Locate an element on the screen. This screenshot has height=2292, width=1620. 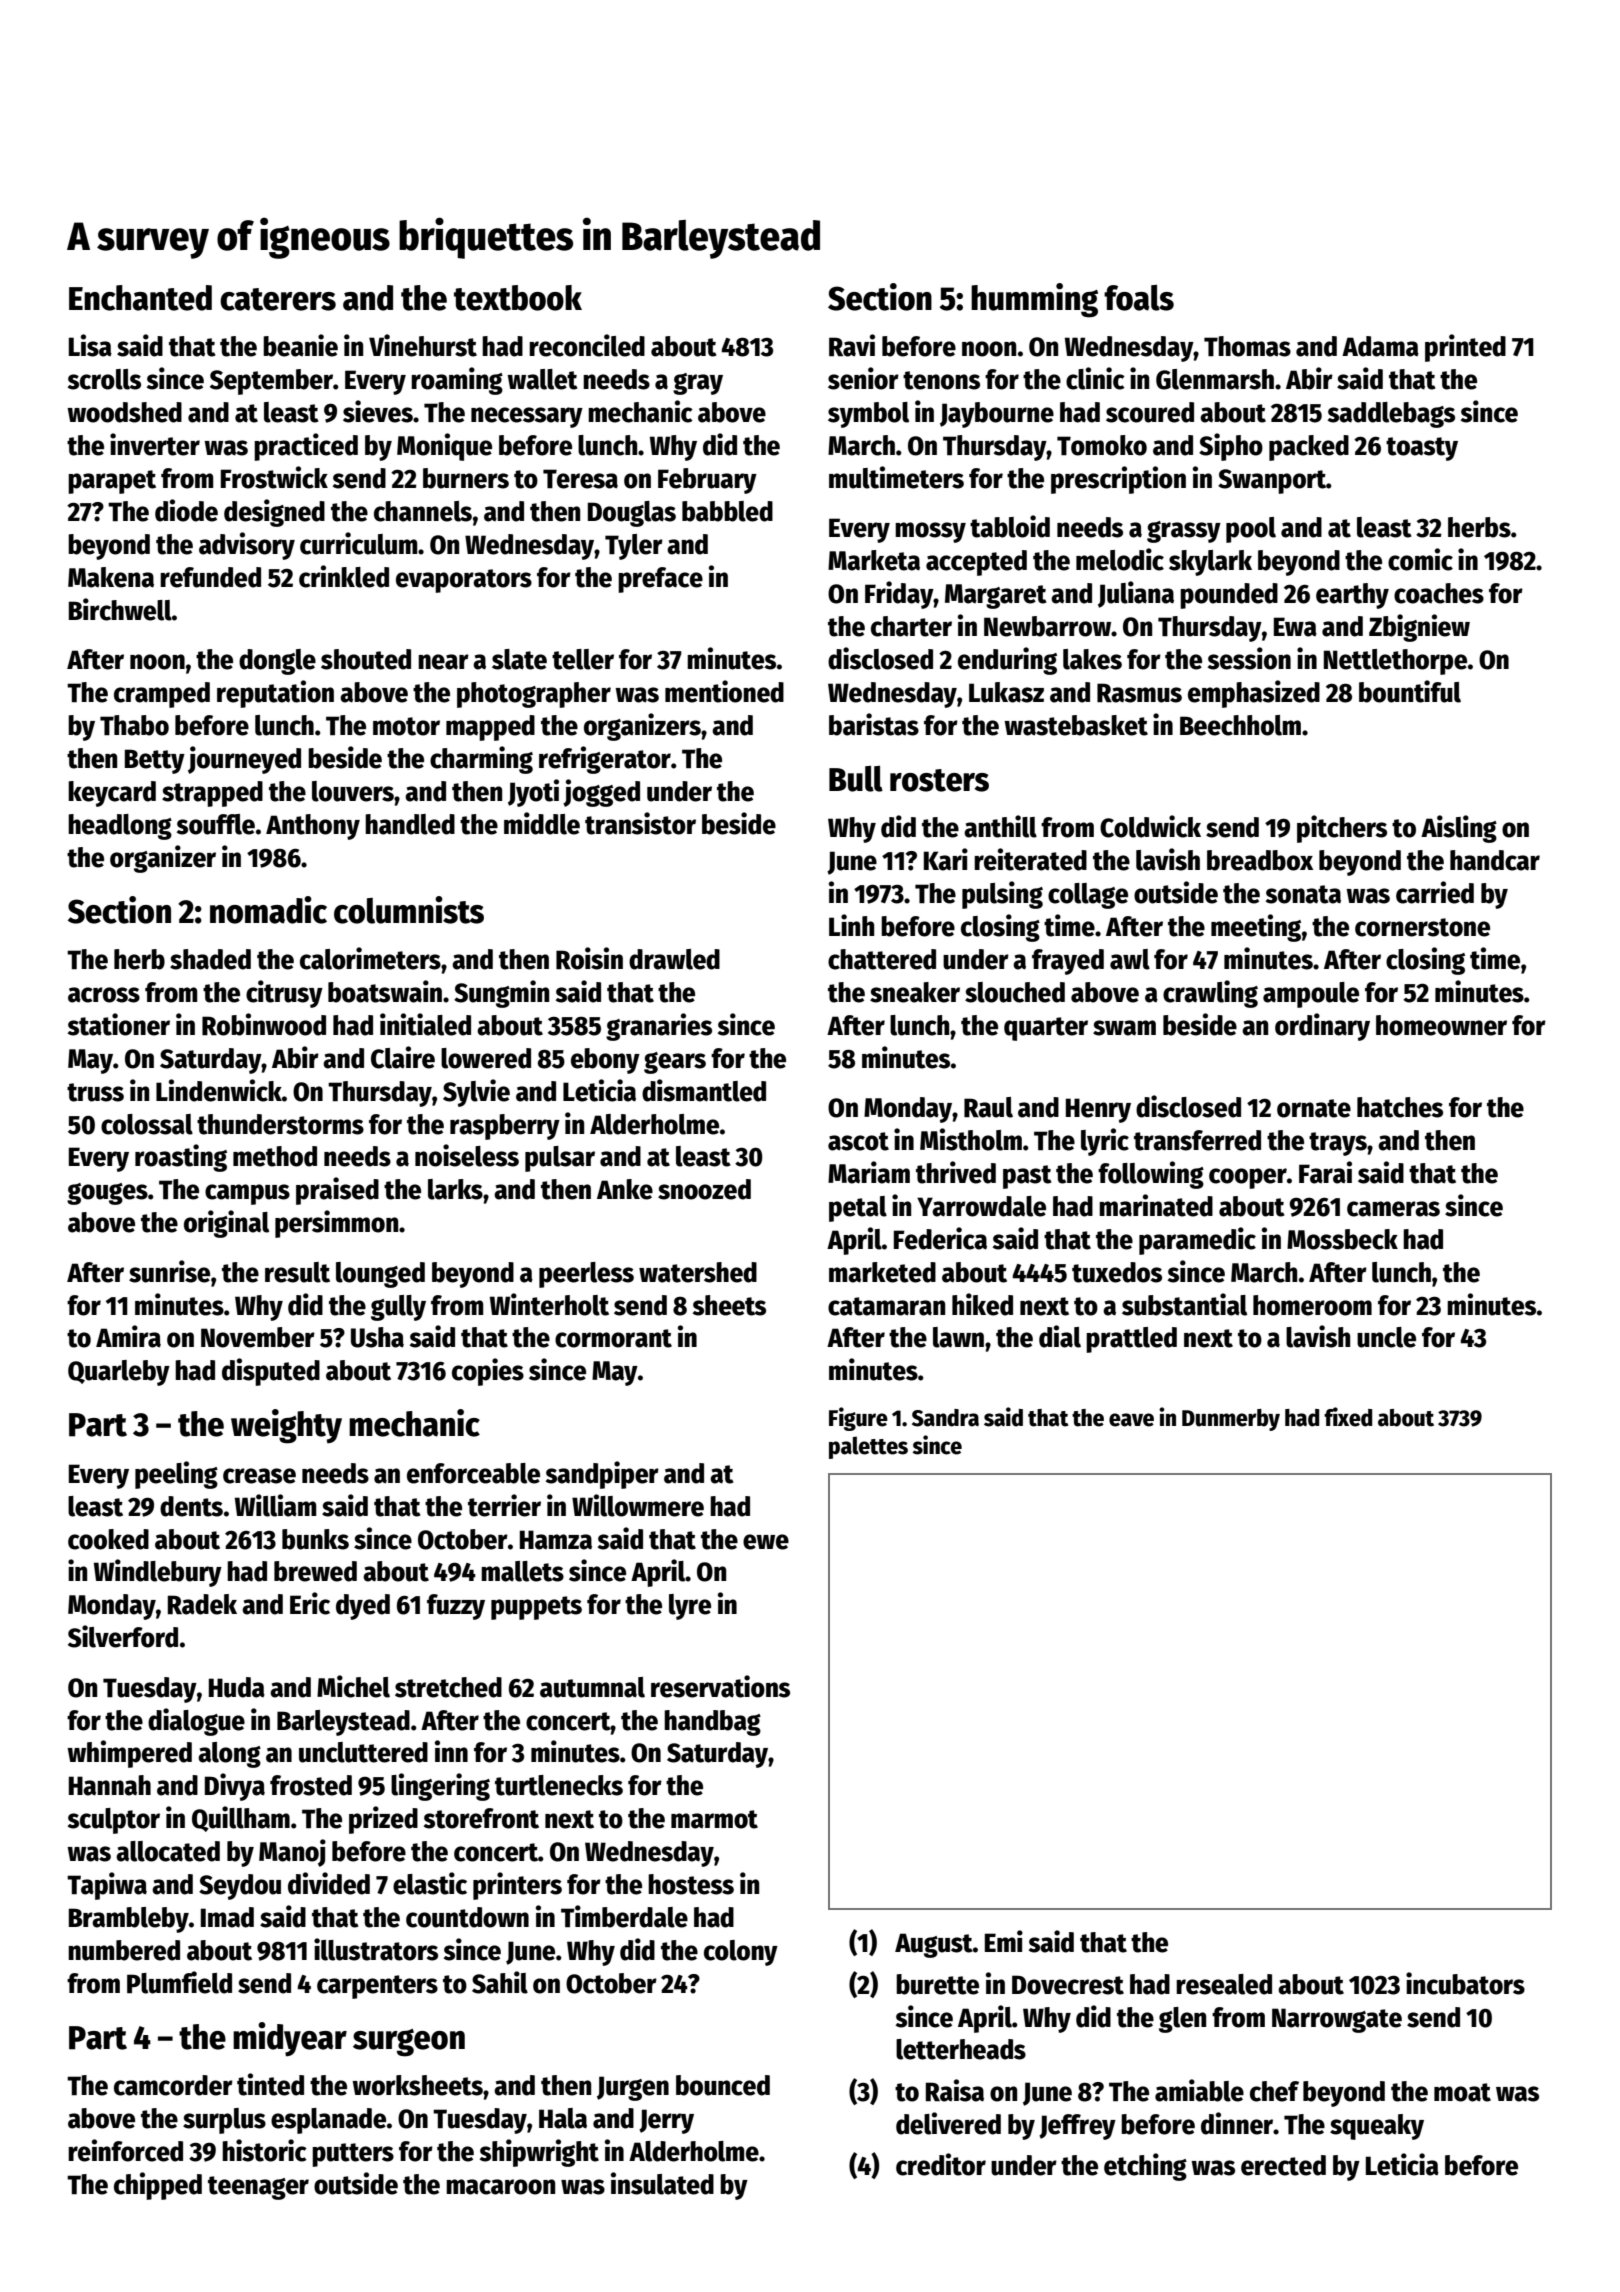
Anke is located at coordinates (625, 1189).
